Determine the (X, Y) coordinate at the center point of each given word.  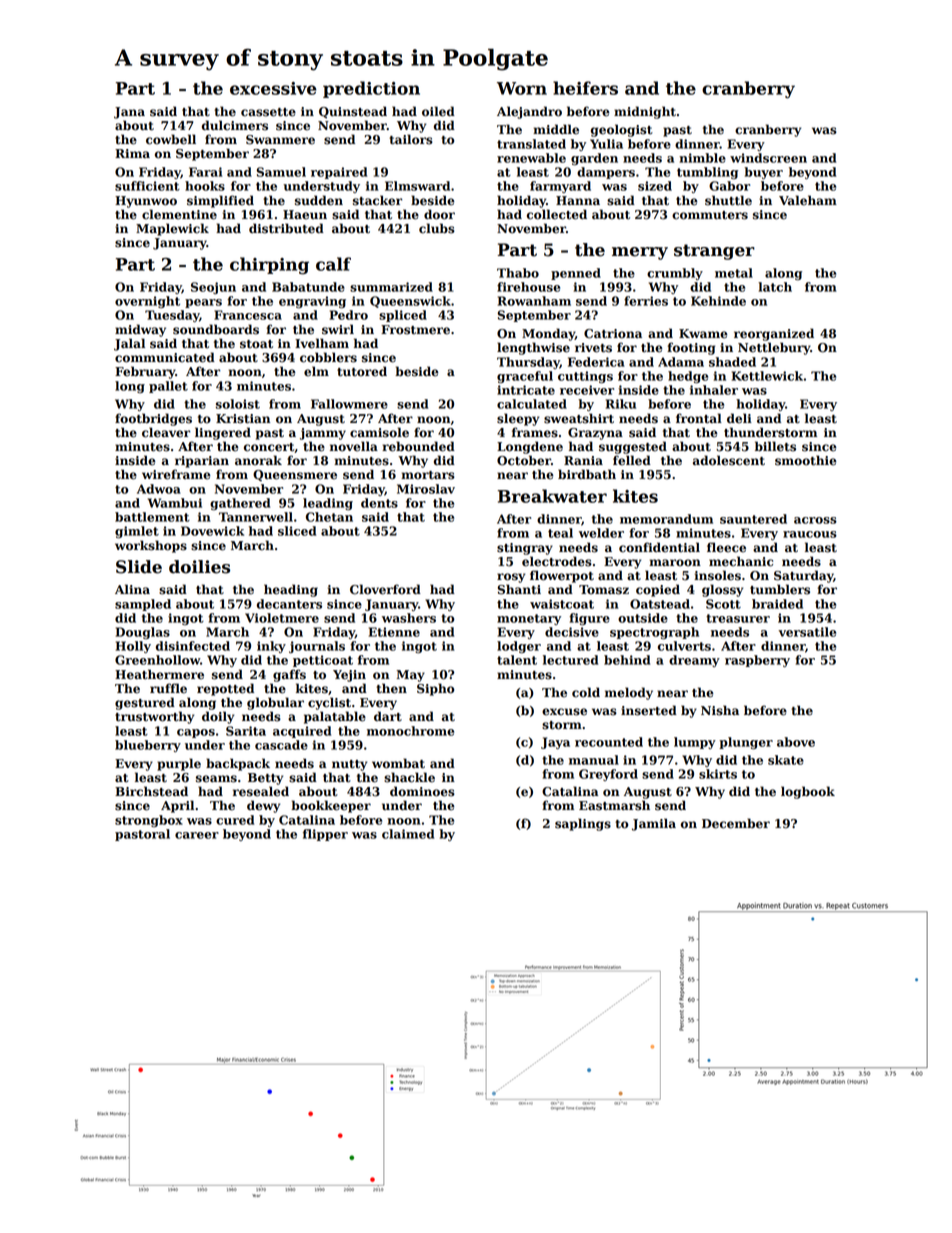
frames (535, 432)
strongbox (149, 821)
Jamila (654, 824)
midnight (645, 112)
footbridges (153, 419)
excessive (273, 88)
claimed (408, 834)
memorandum (666, 519)
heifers (585, 88)
